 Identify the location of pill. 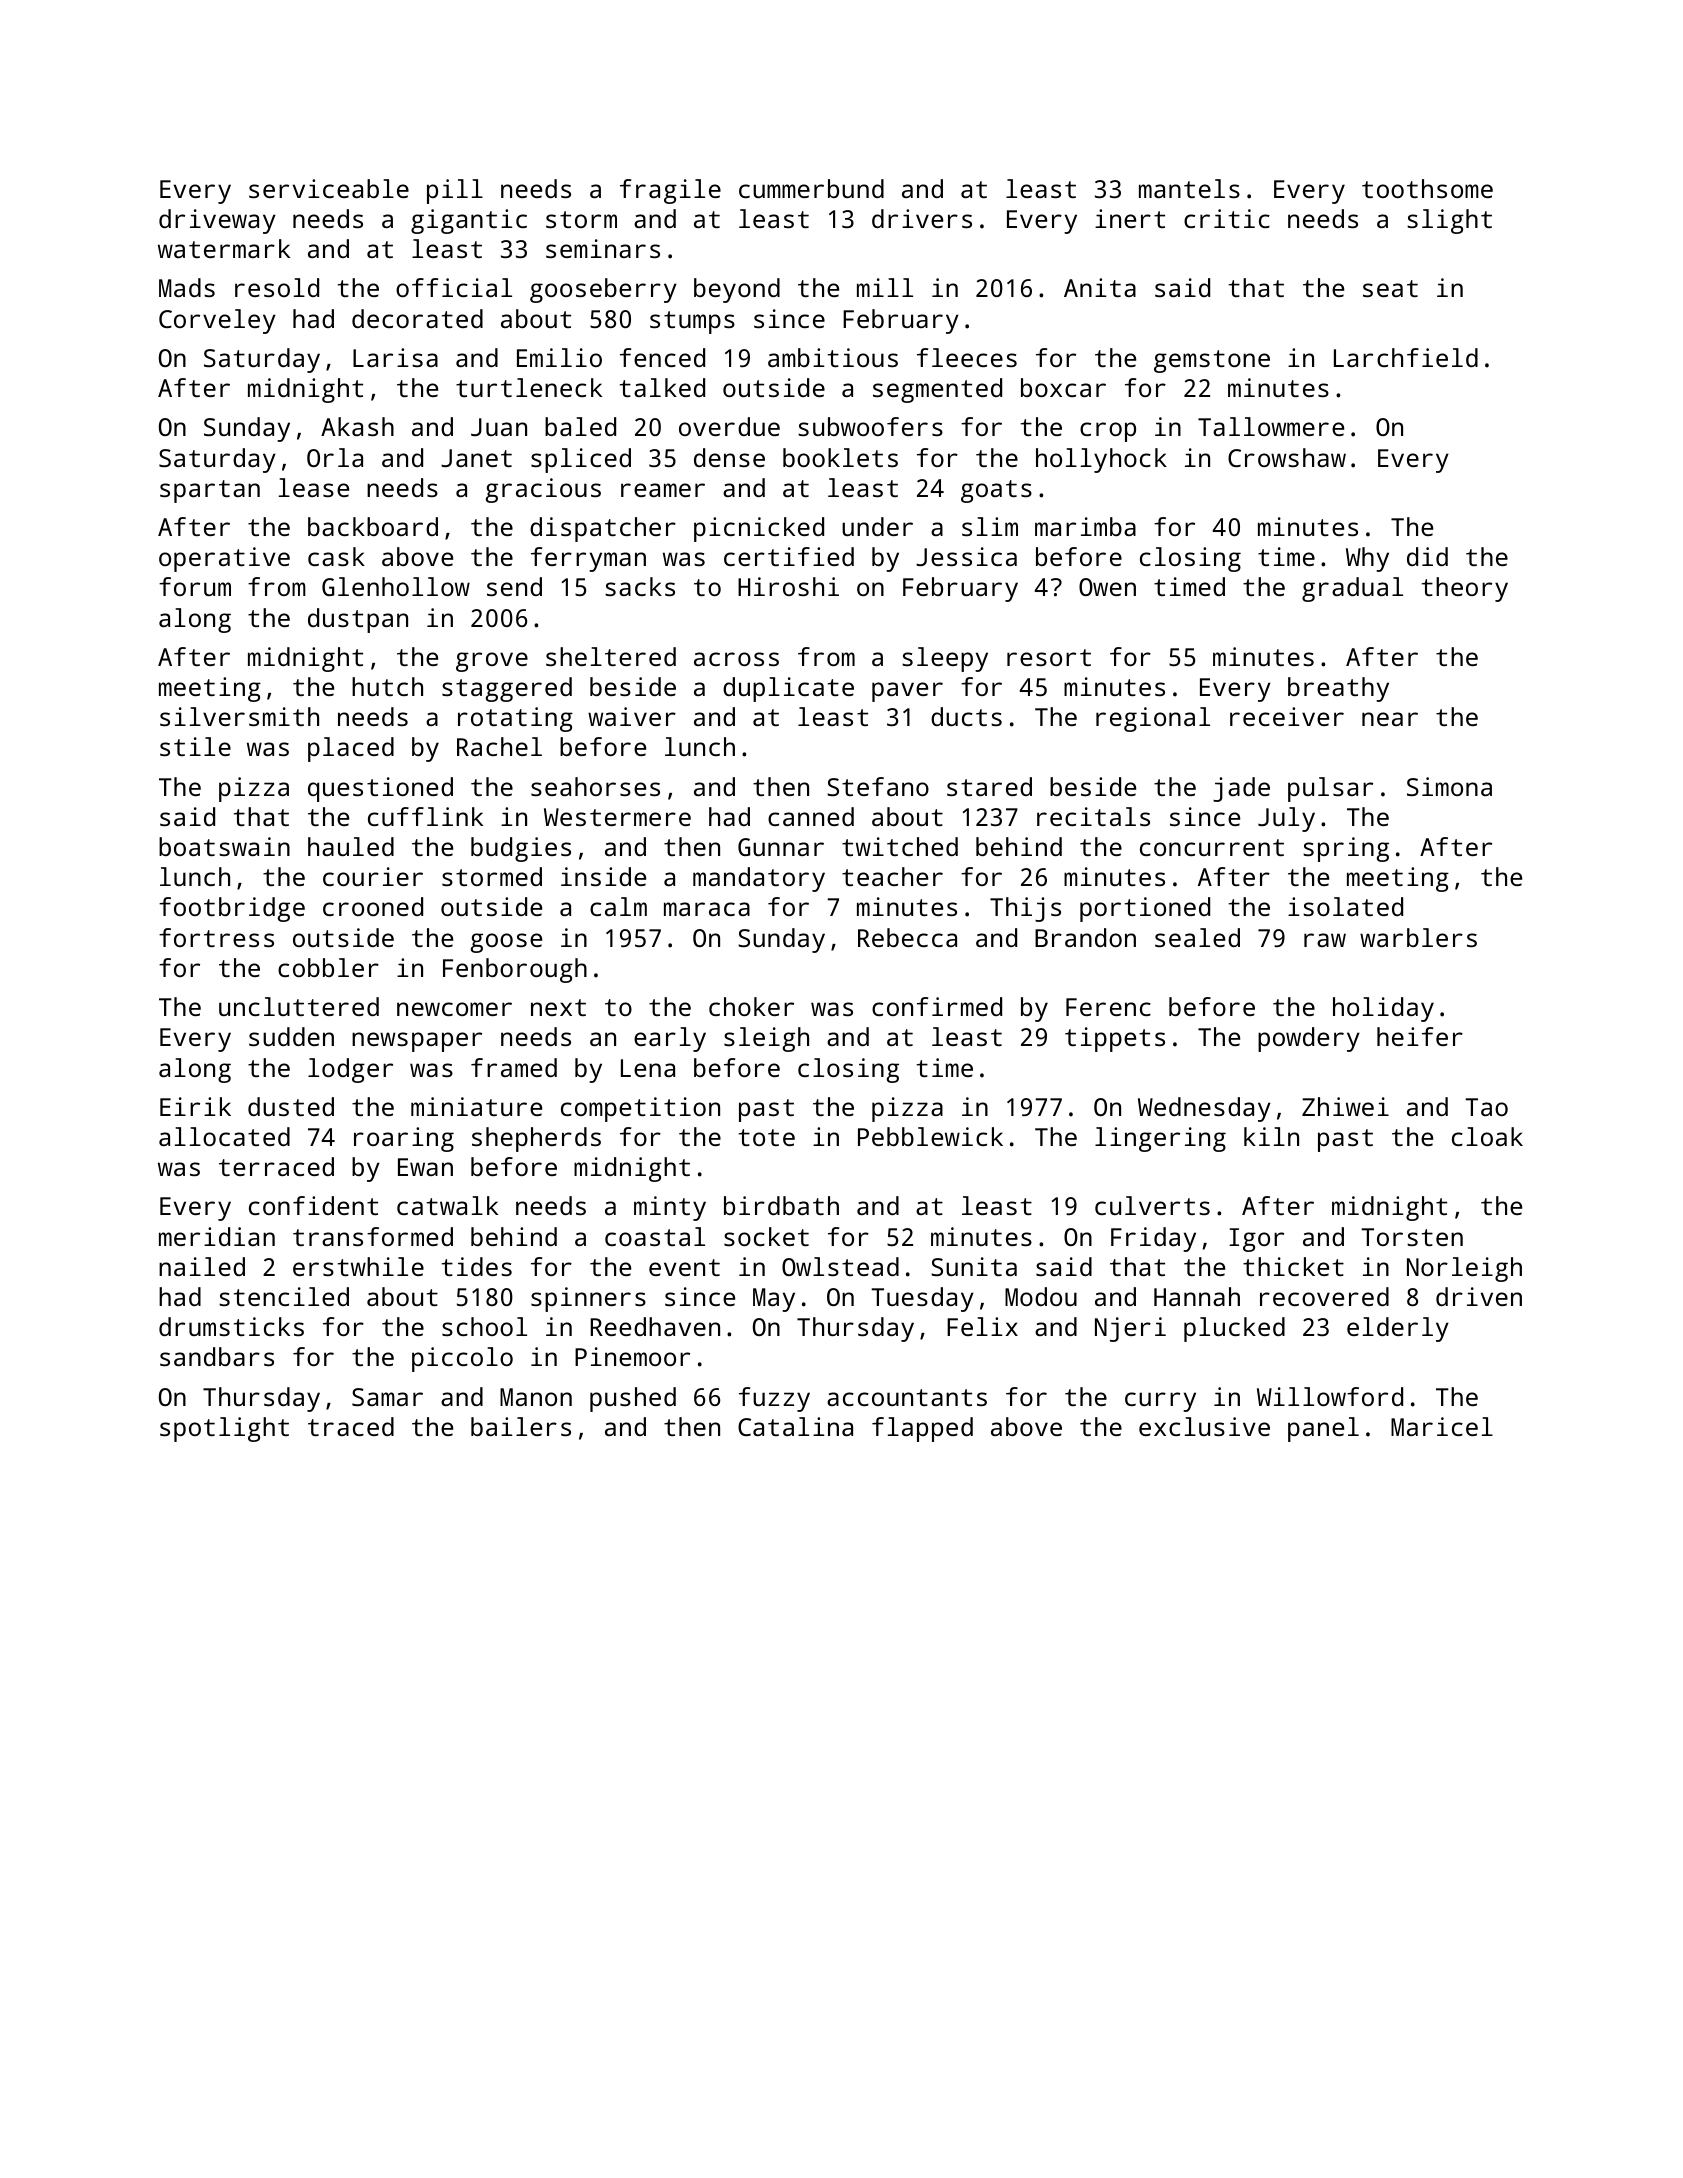
(455, 191).
